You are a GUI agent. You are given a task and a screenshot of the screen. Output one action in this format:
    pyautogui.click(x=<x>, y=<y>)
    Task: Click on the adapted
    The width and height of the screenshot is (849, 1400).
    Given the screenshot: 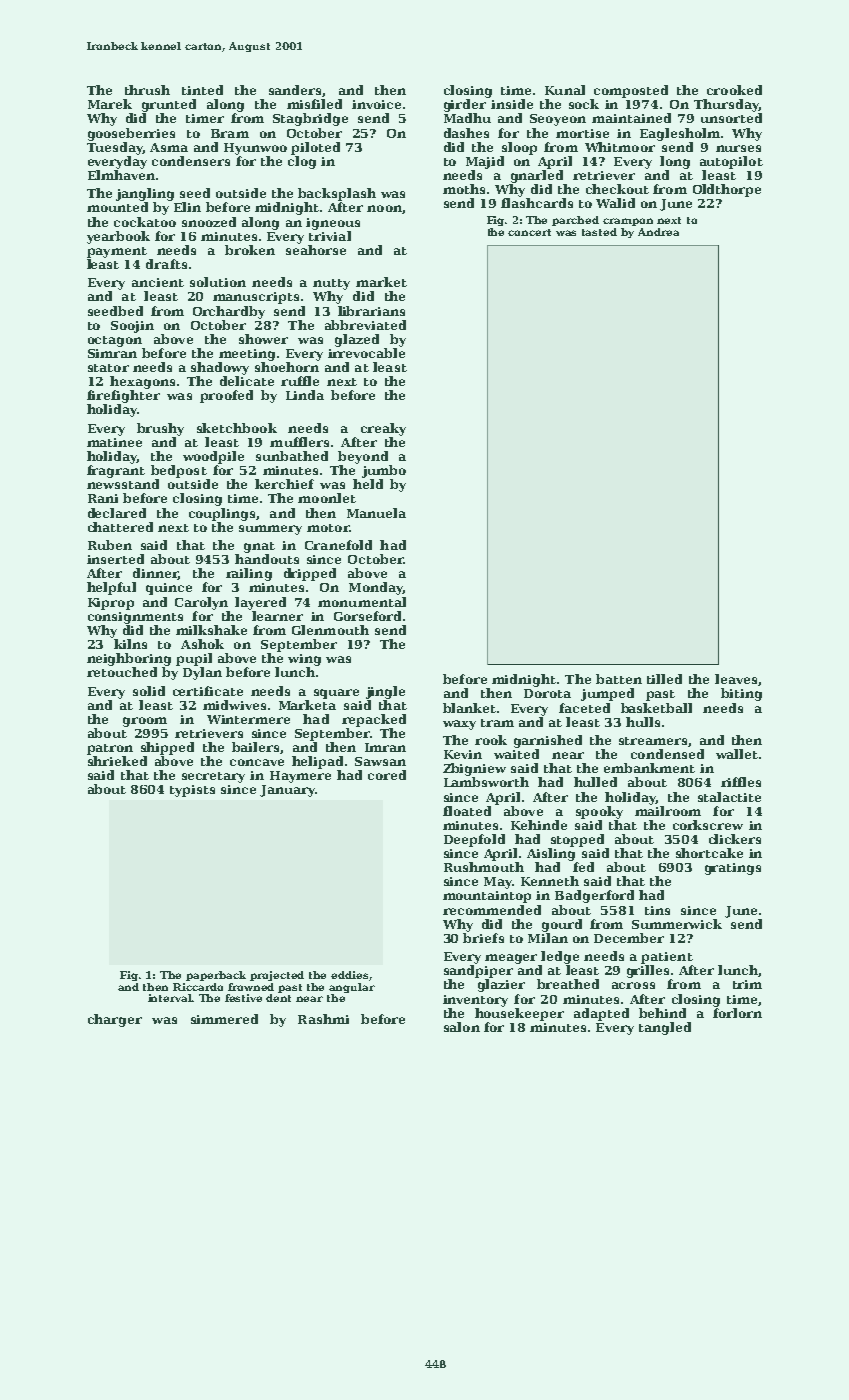 What is the action you would take?
    pyautogui.click(x=601, y=1014)
